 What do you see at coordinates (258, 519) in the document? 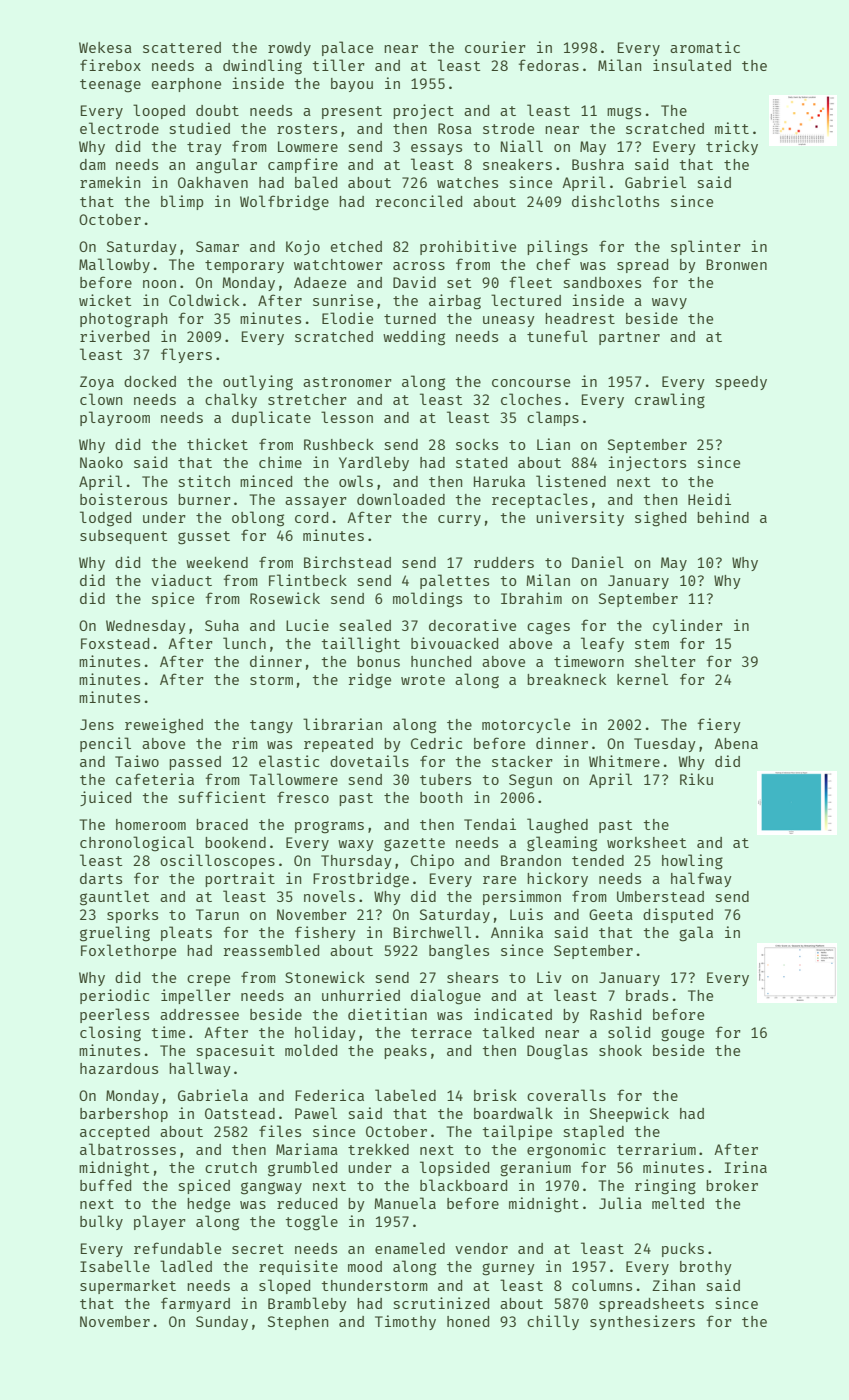
I see `oblong` at bounding box center [258, 519].
